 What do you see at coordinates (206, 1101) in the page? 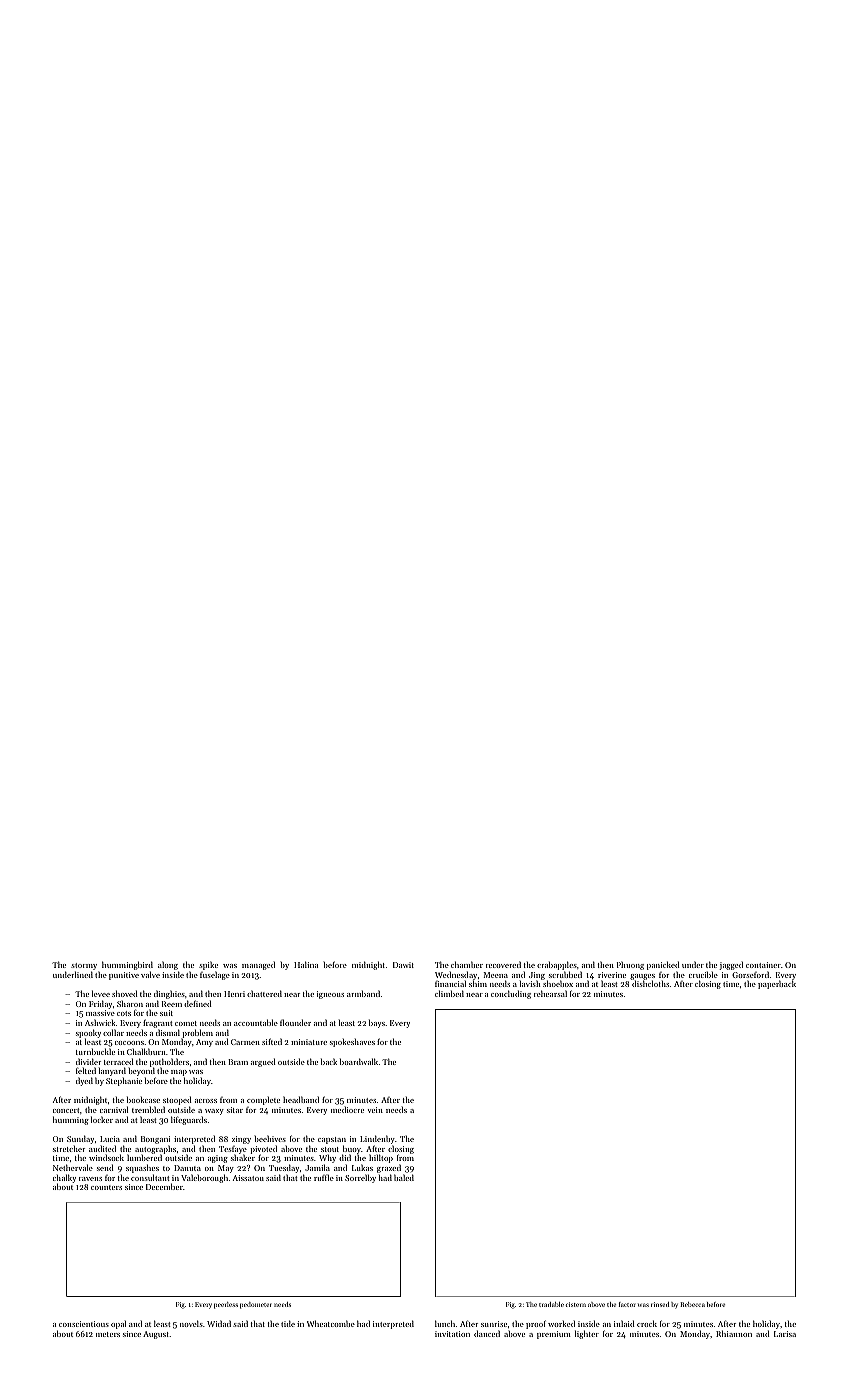
I see `across` at bounding box center [206, 1101].
